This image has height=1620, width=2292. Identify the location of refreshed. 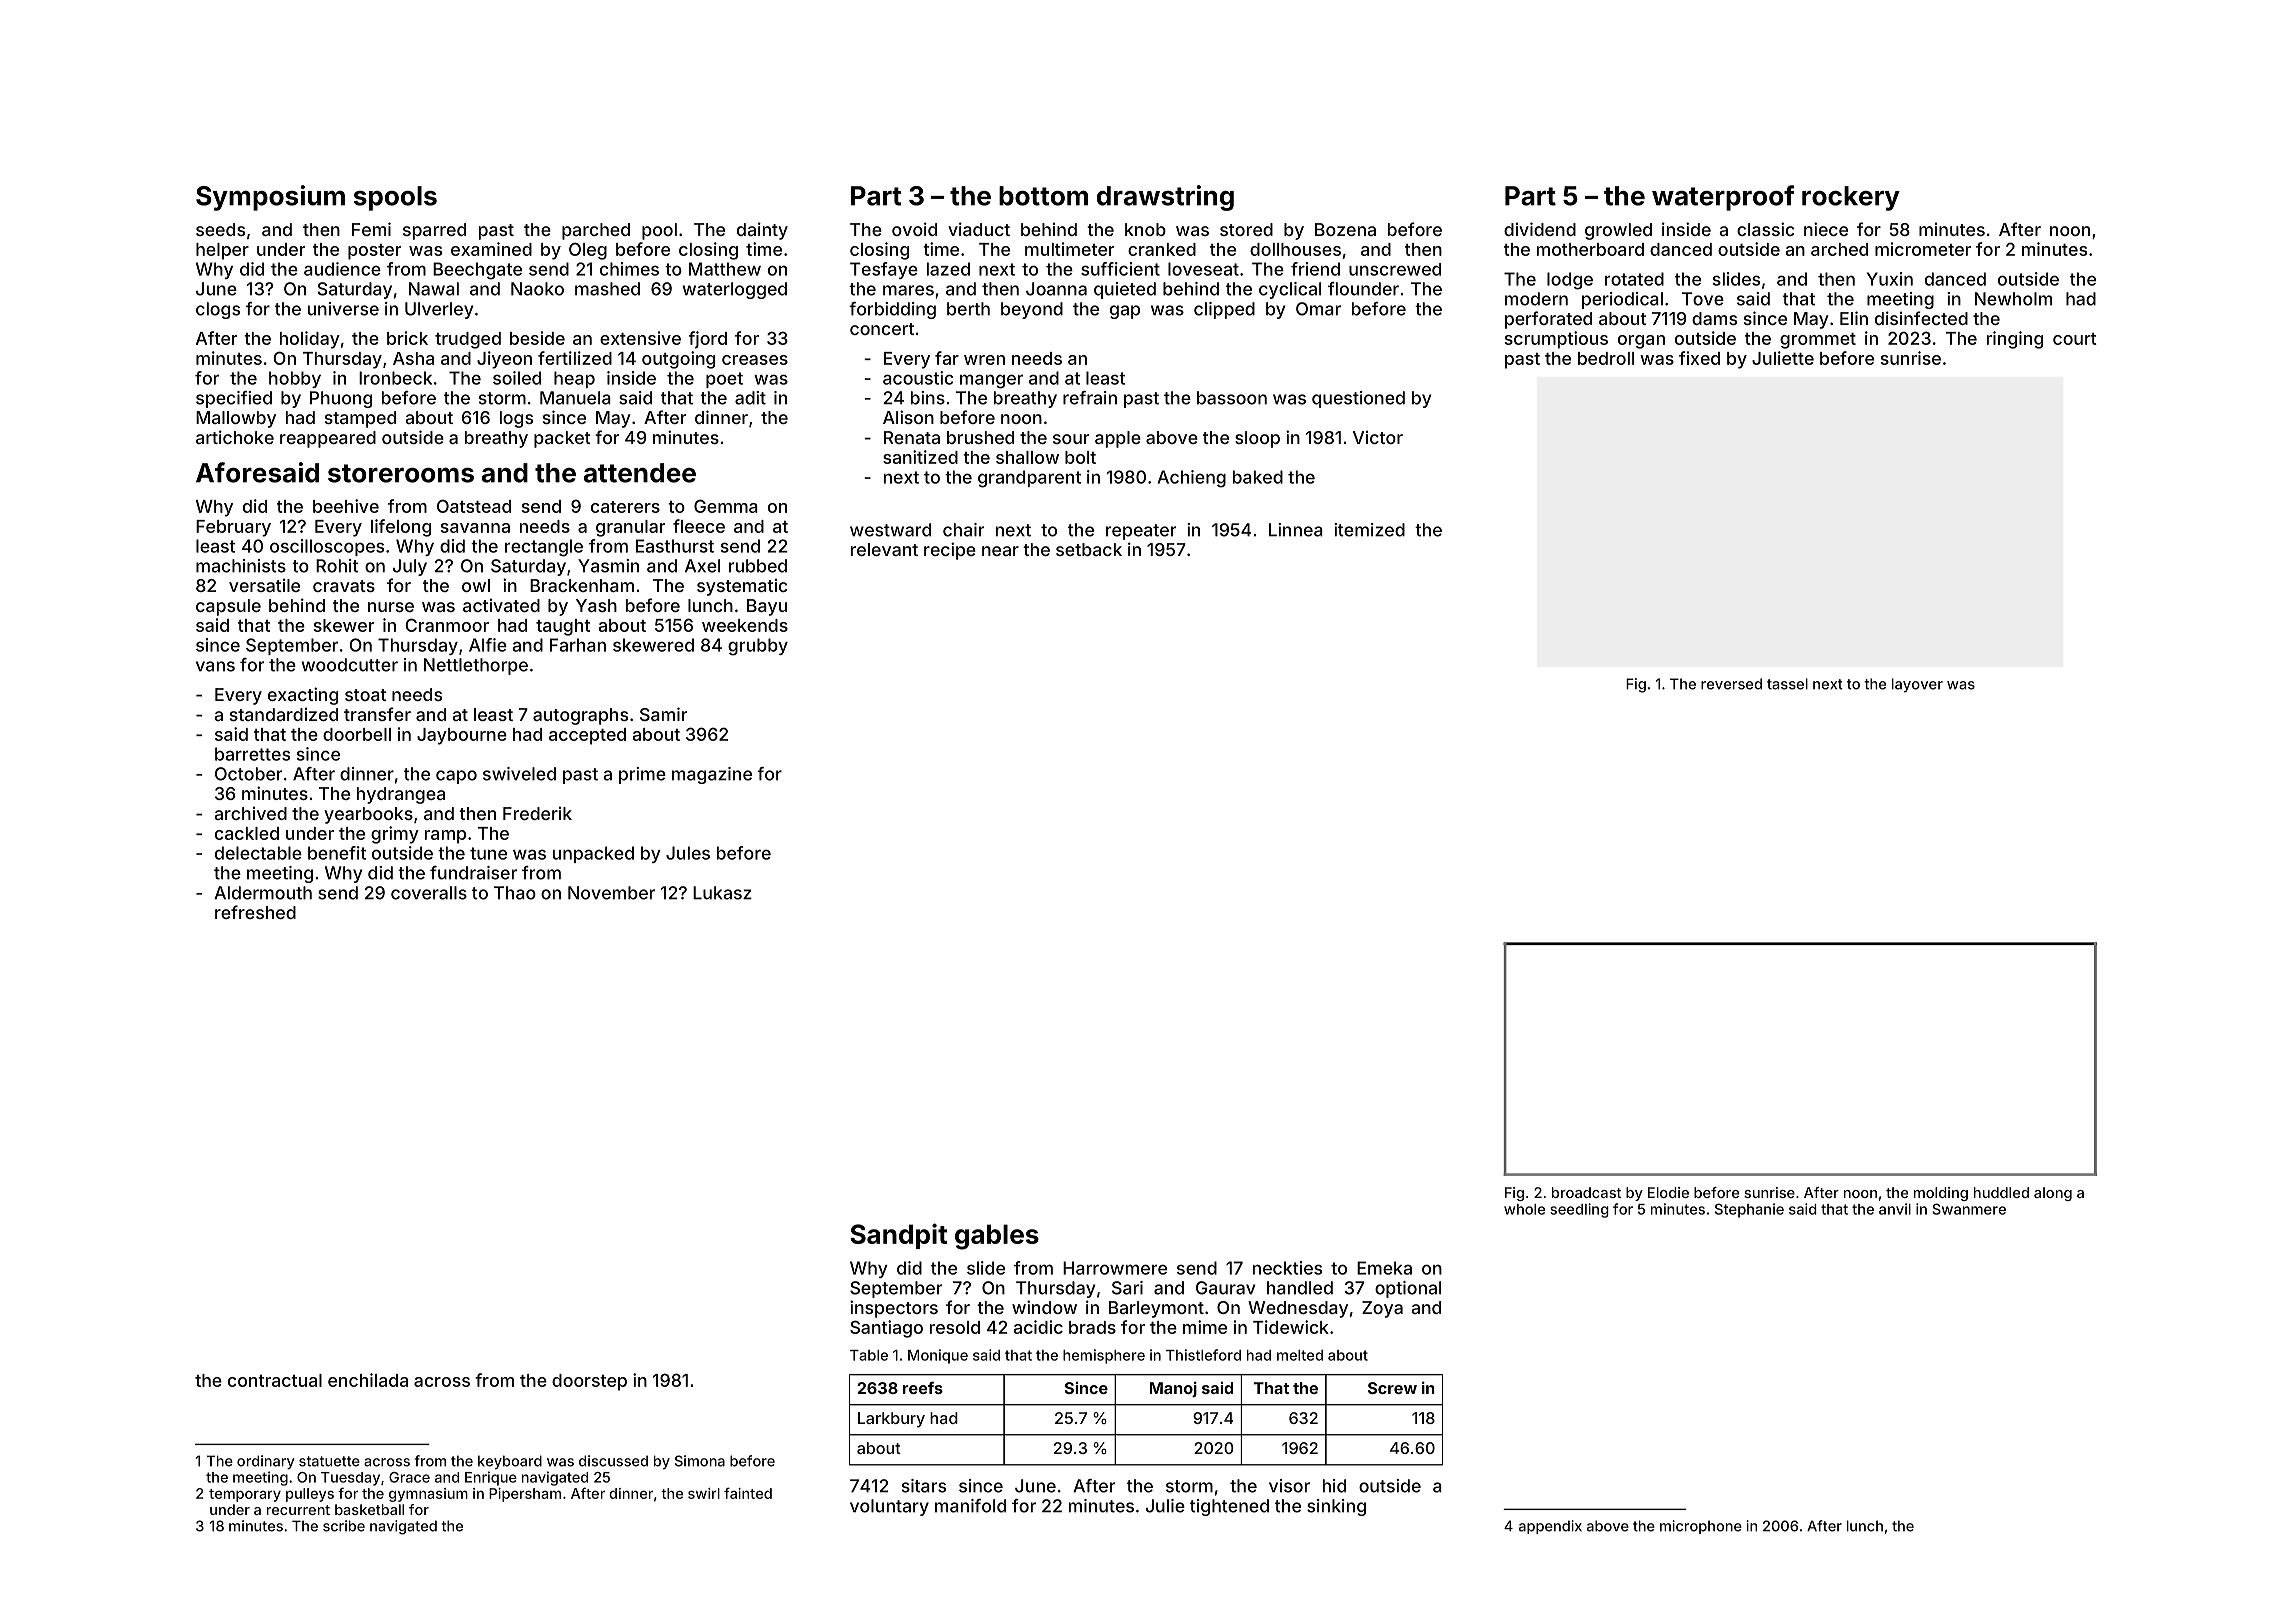
(255, 912).
